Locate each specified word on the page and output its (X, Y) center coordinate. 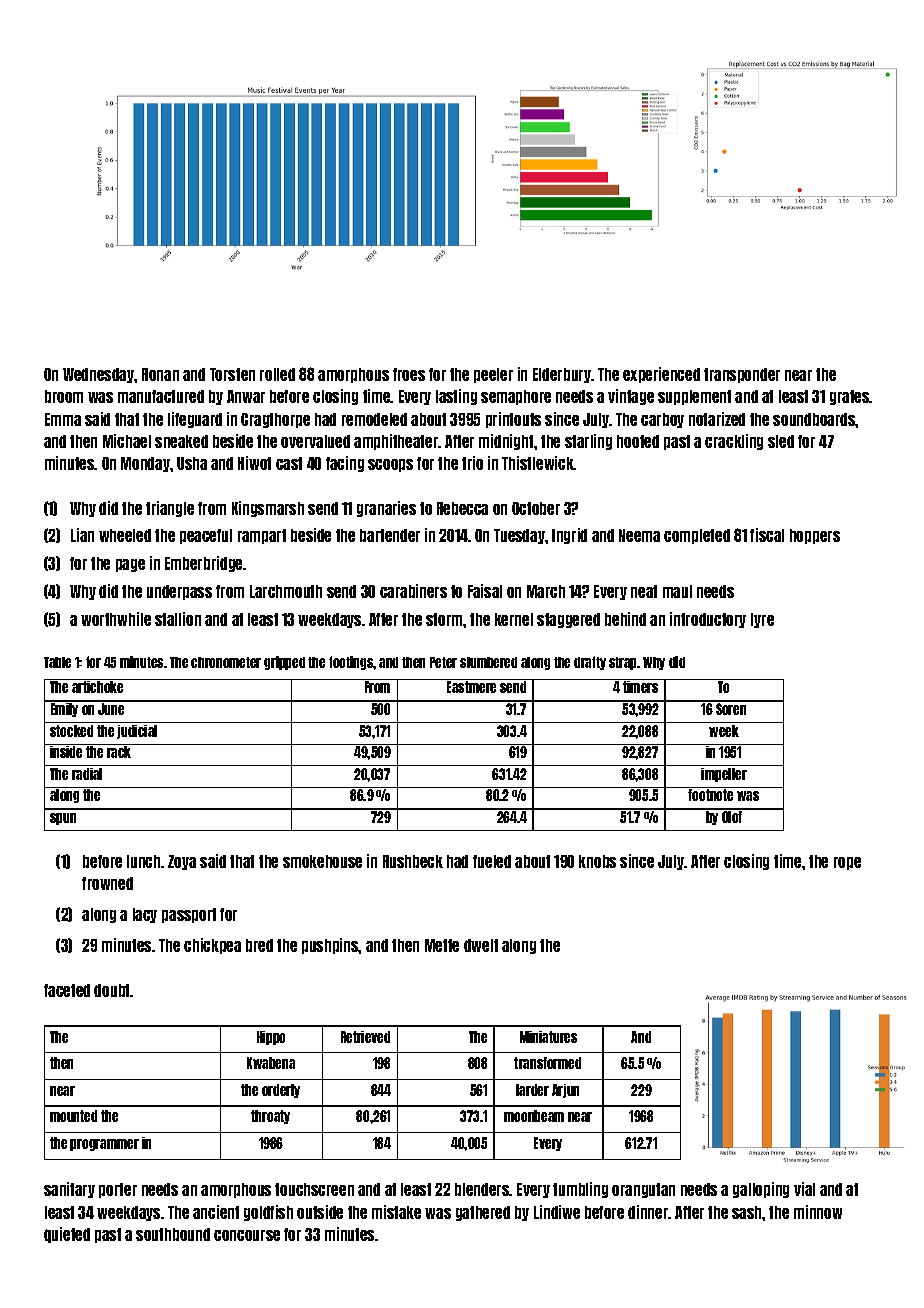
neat (644, 591)
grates (850, 397)
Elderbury (562, 375)
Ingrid (569, 536)
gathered (483, 1213)
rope (847, 863)
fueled (492, 861)
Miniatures (548, 1037)
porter (118, 1190)
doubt (112, 990)
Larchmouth (286, 591)
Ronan (160, 374)
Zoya (182, 862)
